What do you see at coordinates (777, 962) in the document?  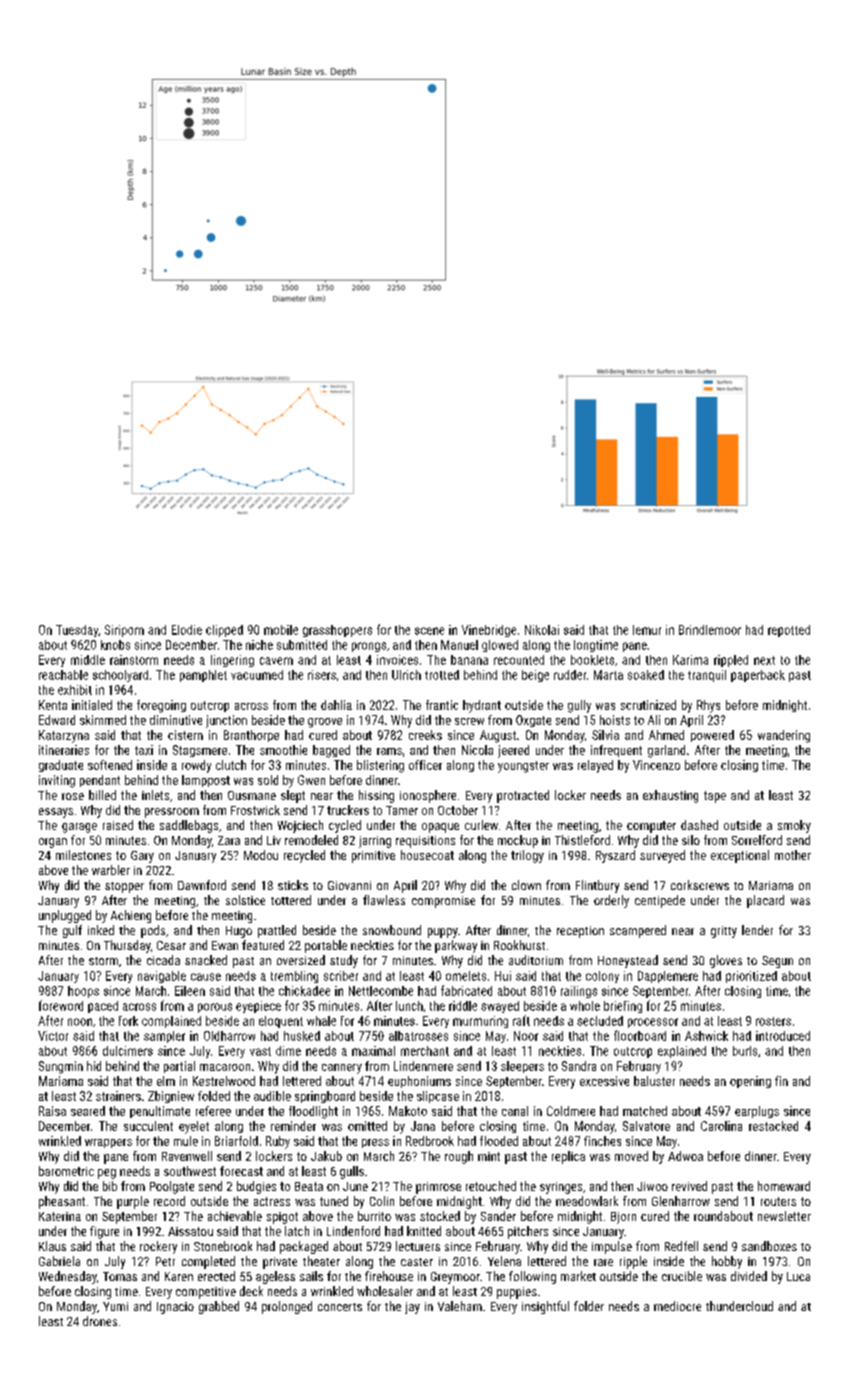 I see `Segun` at bounding box center [777, 962].
